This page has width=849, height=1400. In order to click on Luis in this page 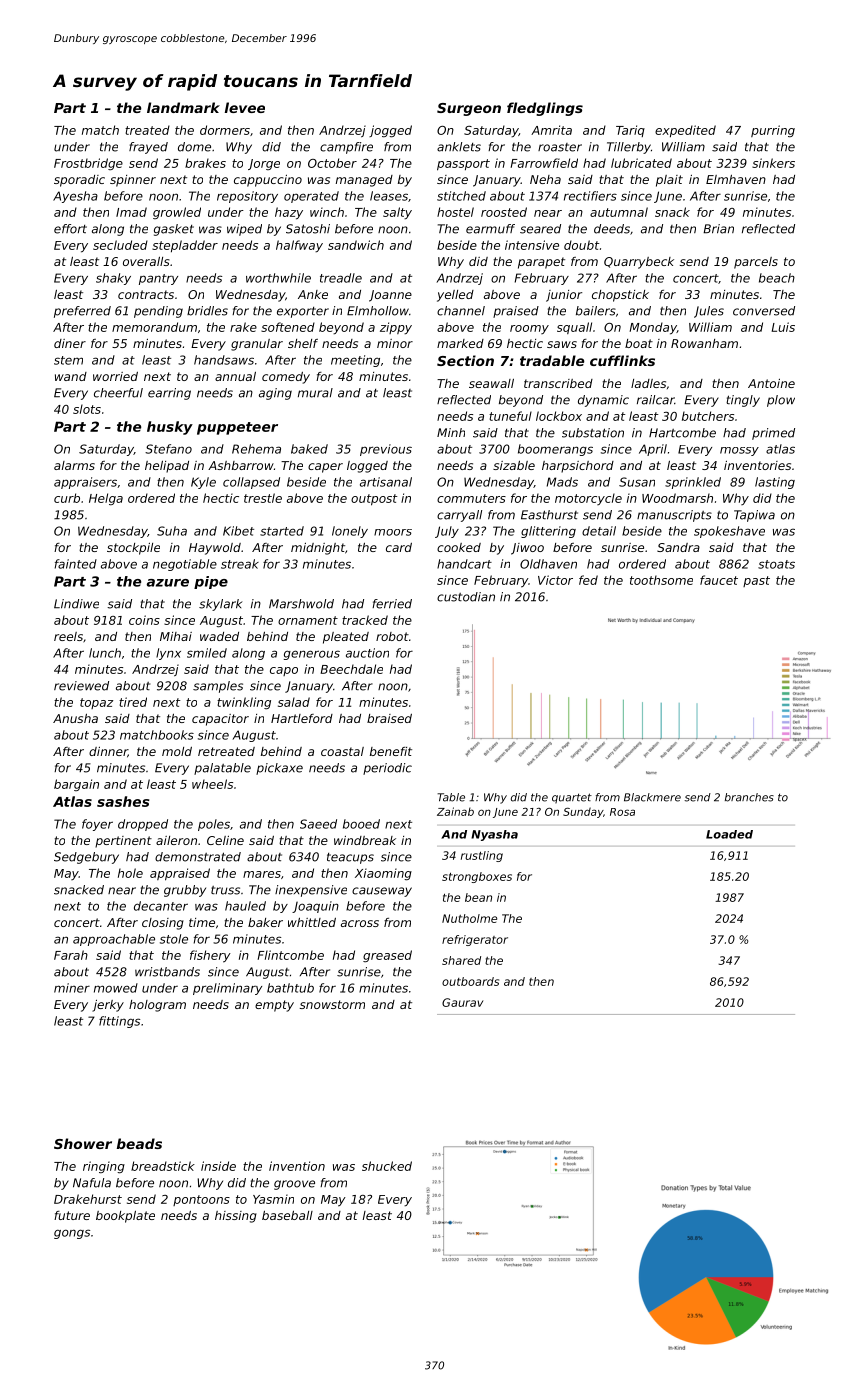, I will do `click(783, 327)`.
